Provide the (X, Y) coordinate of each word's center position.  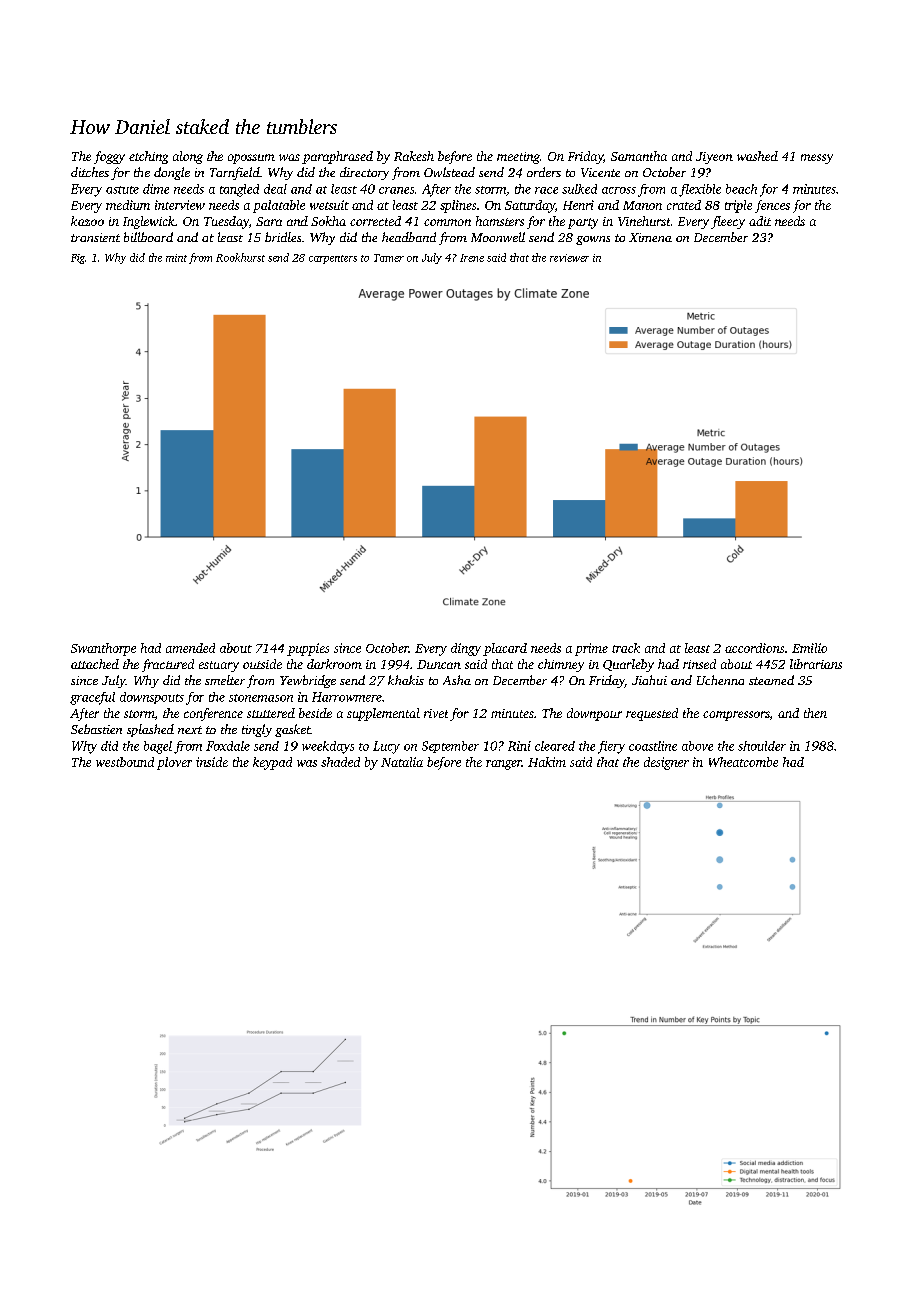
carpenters (333, 259)
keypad (272, 763)
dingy (466, 649)
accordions (754, 648)
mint (176, 258)
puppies (308, 649)
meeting (518, 158)
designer (666, 763)
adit (760, 221)
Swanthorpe (103, 649)
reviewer (569, 258)
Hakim (547, 762)
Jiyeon (714, 158)
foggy (109, 157)
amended (190, 648)
